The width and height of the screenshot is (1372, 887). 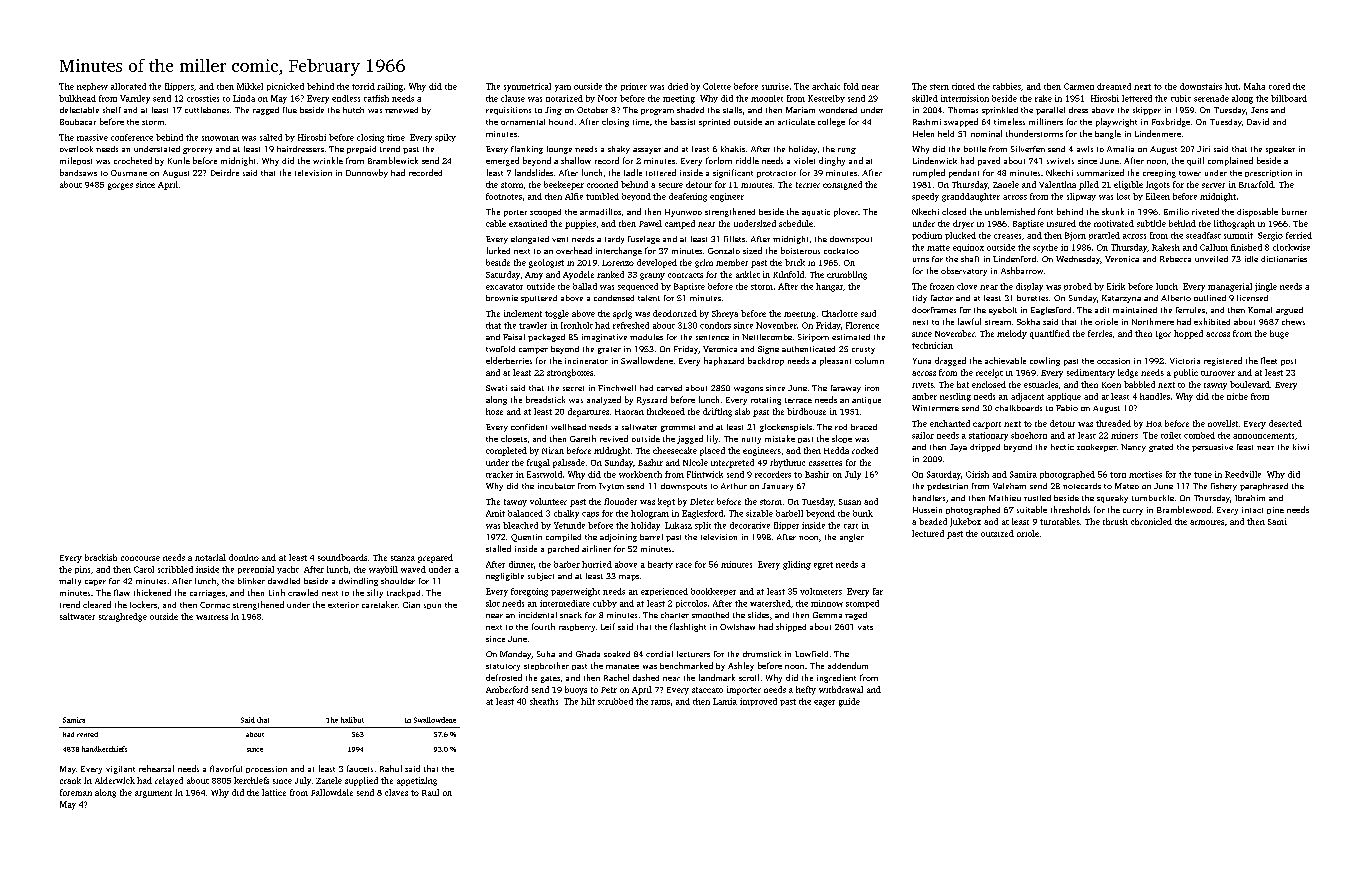 I want to click on hearty, so click(x=660, y=565).
